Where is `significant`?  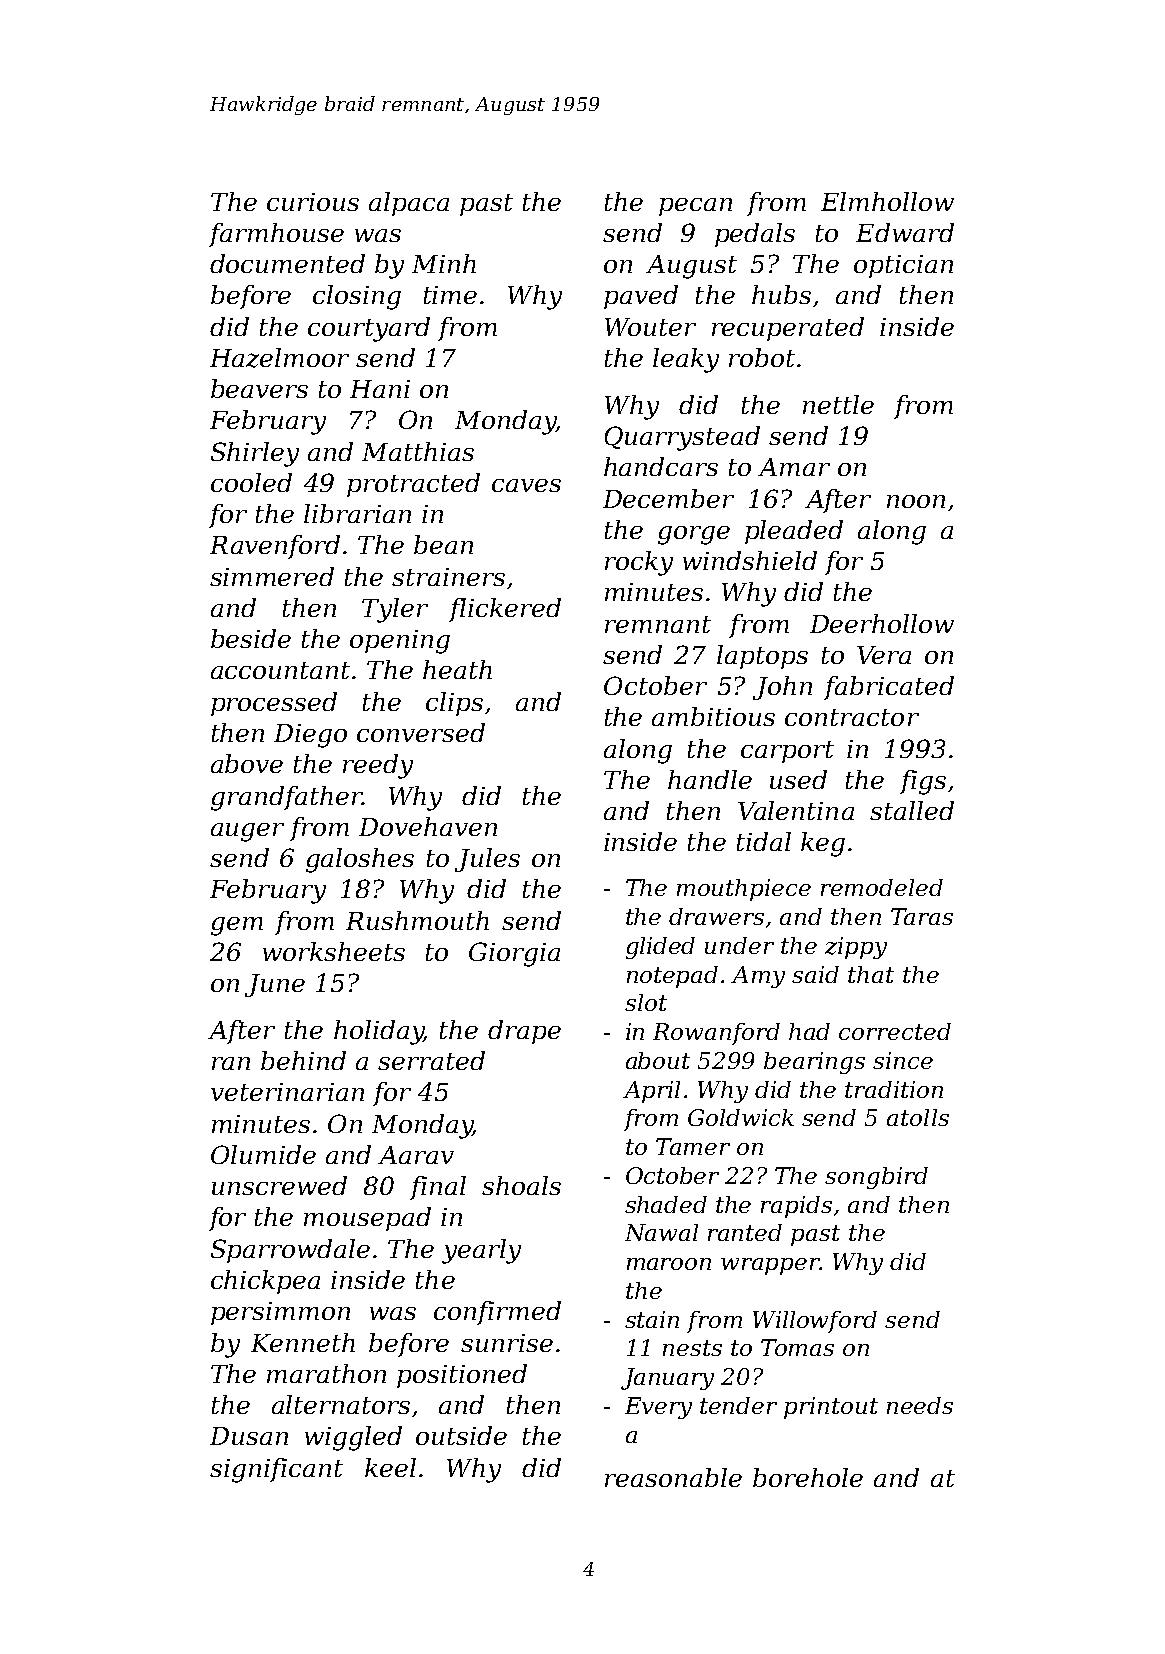
significant is located at coordinates (276, 1470).
